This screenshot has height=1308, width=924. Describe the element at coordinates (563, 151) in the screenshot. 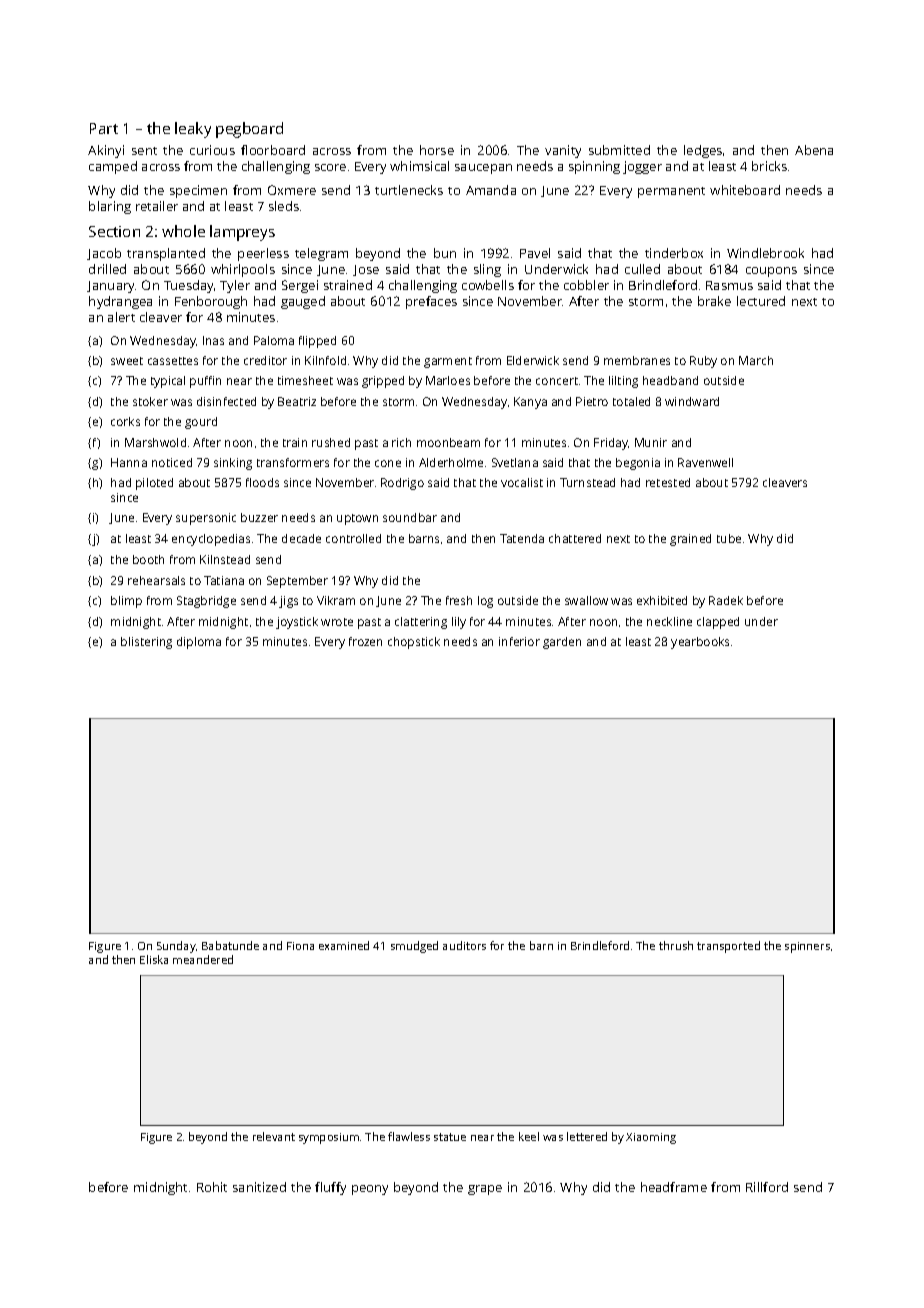

I see `vanity` at that location.
